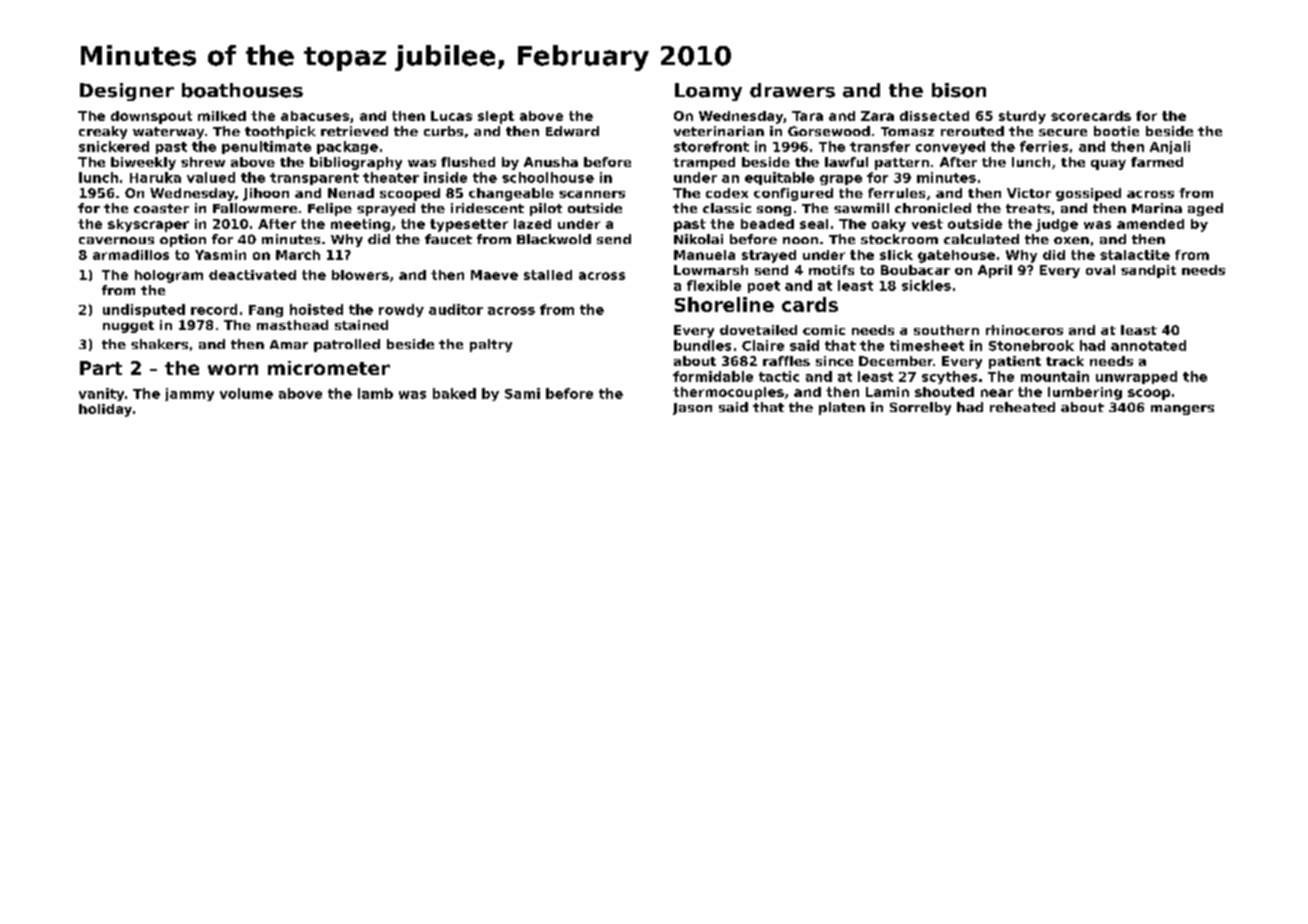 The image size is (1308, 924). Describe the element at coordinates (169, 276) in the document. I see `hologram` at that location.
